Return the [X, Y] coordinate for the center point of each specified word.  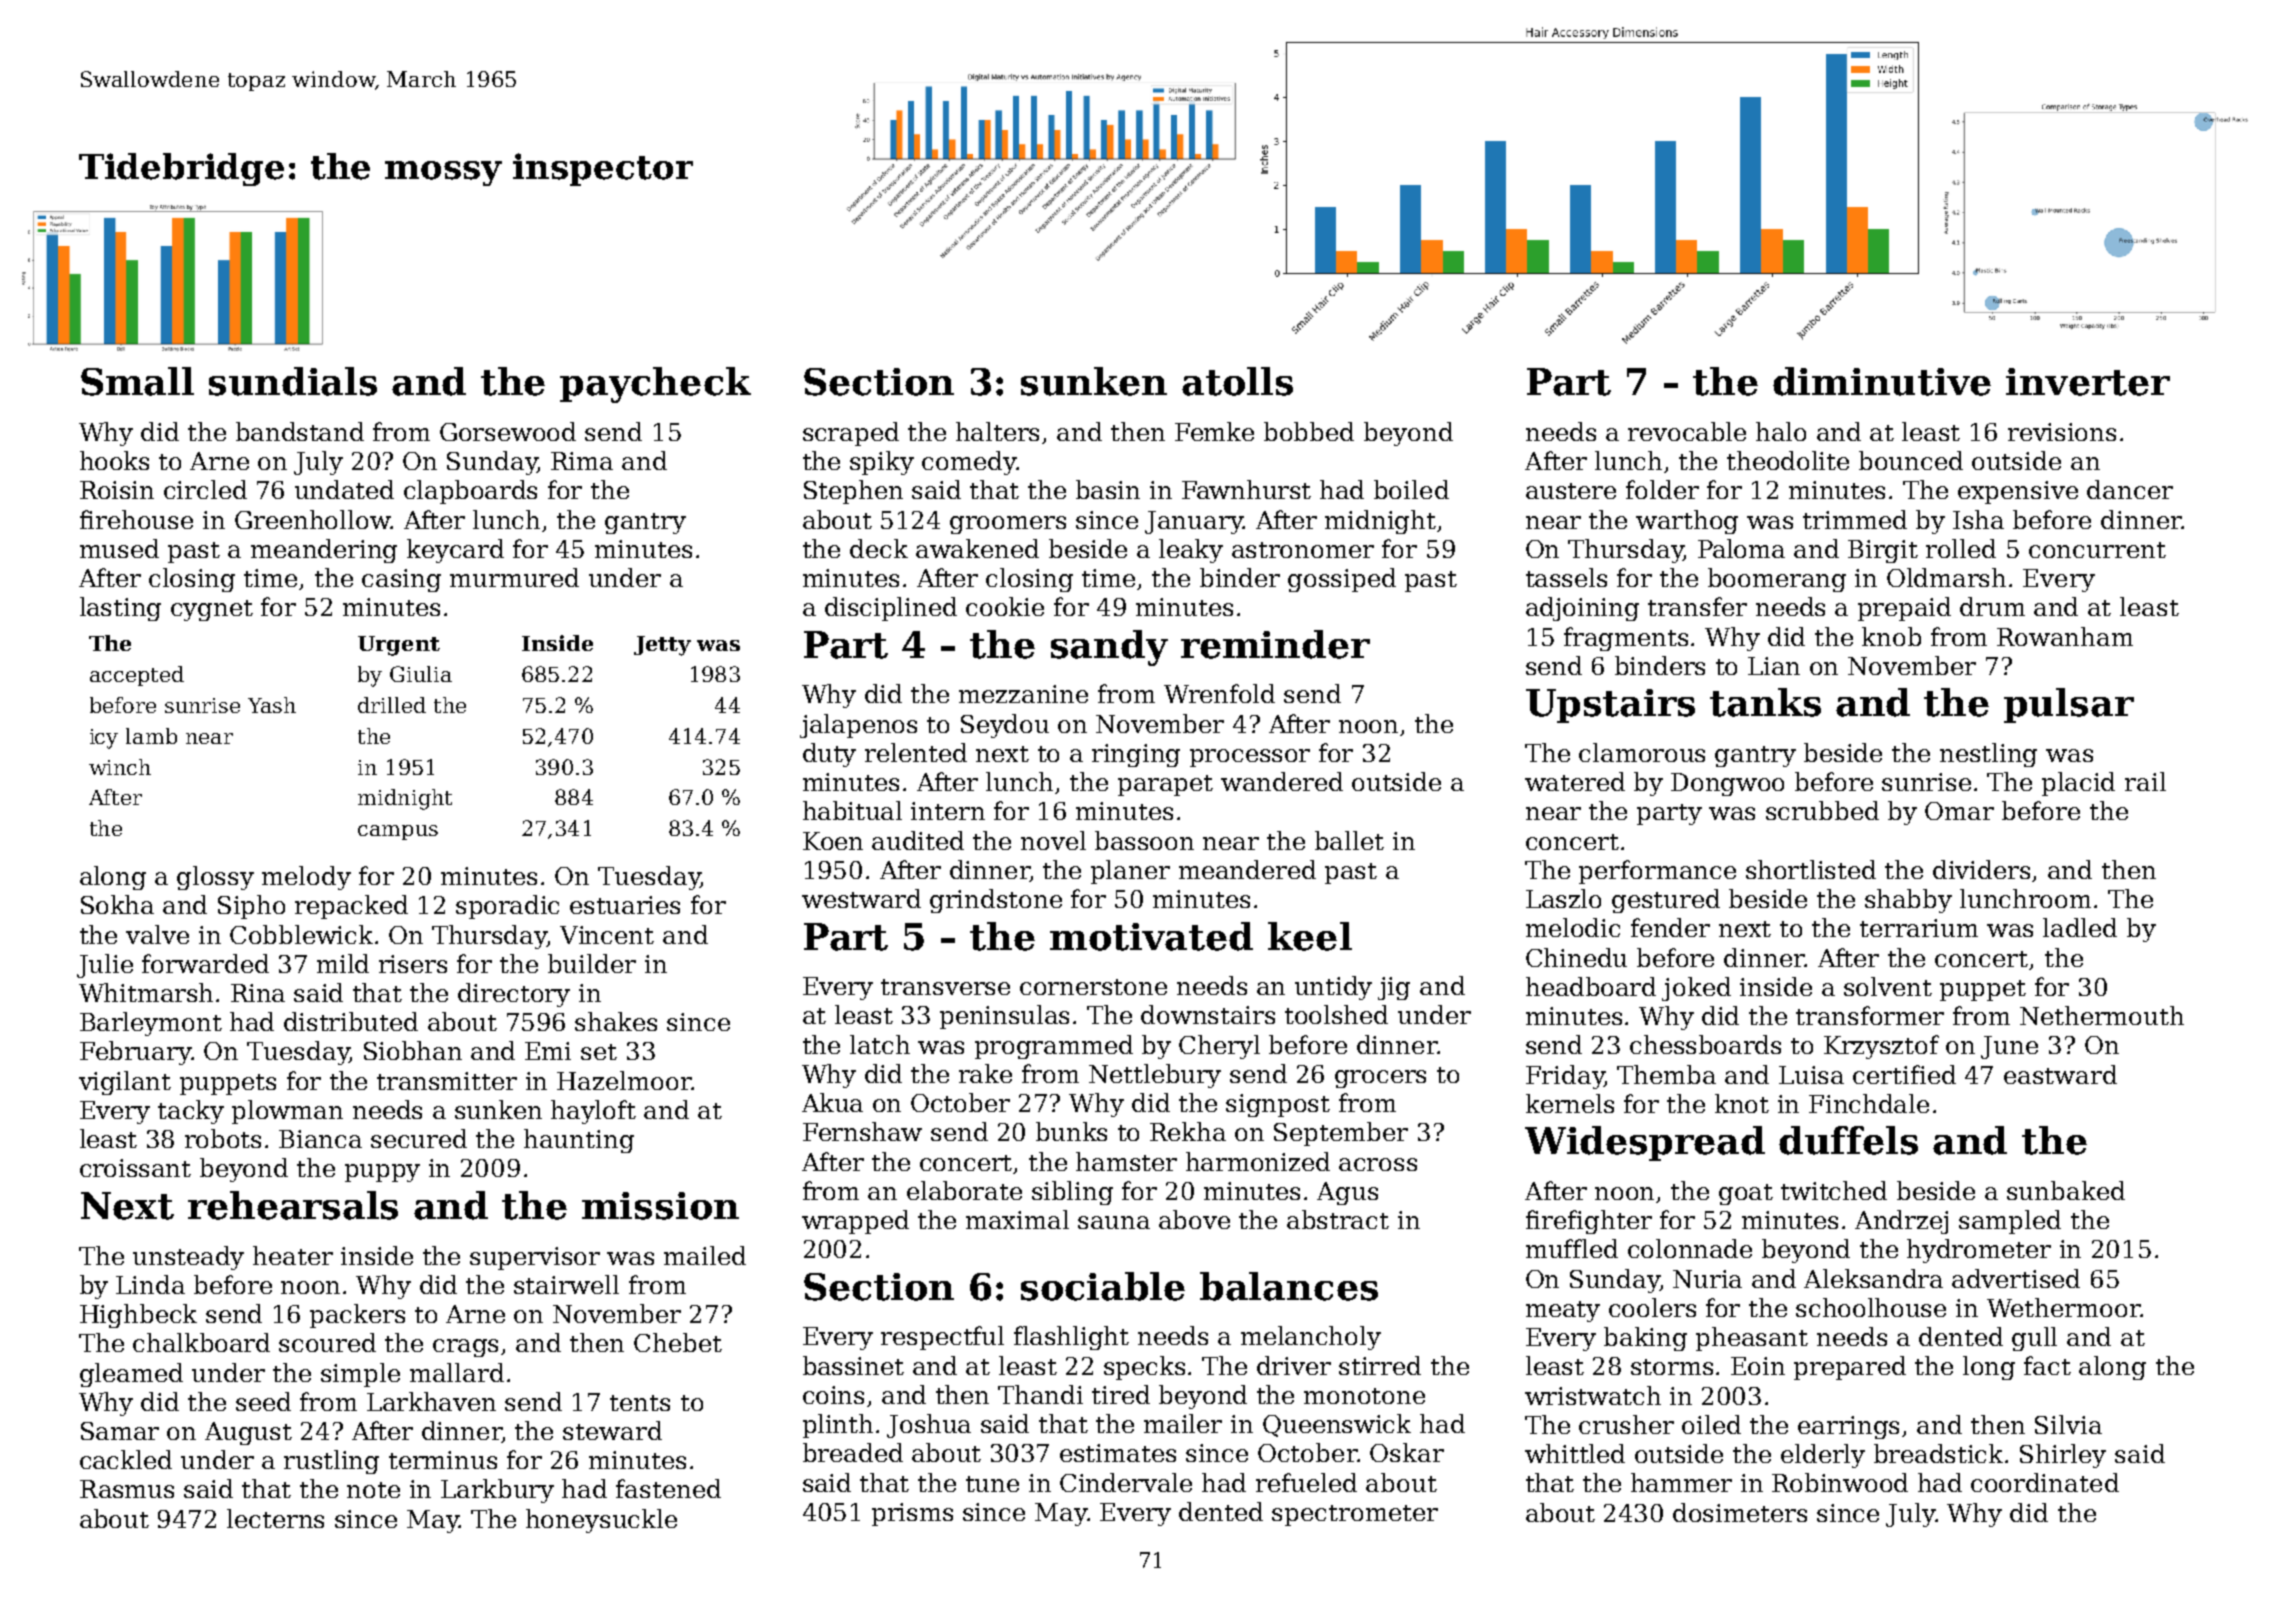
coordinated [2045, 1482]
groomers [1008, 525]
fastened [668, 1488]
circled [205, 489]
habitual [852, 810]
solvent [1888, 986]
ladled [2080, 927]
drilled [392, 705]
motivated [1151, 936]
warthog [1687, 522]
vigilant [125, 1083]
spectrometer [1355, 1515]
